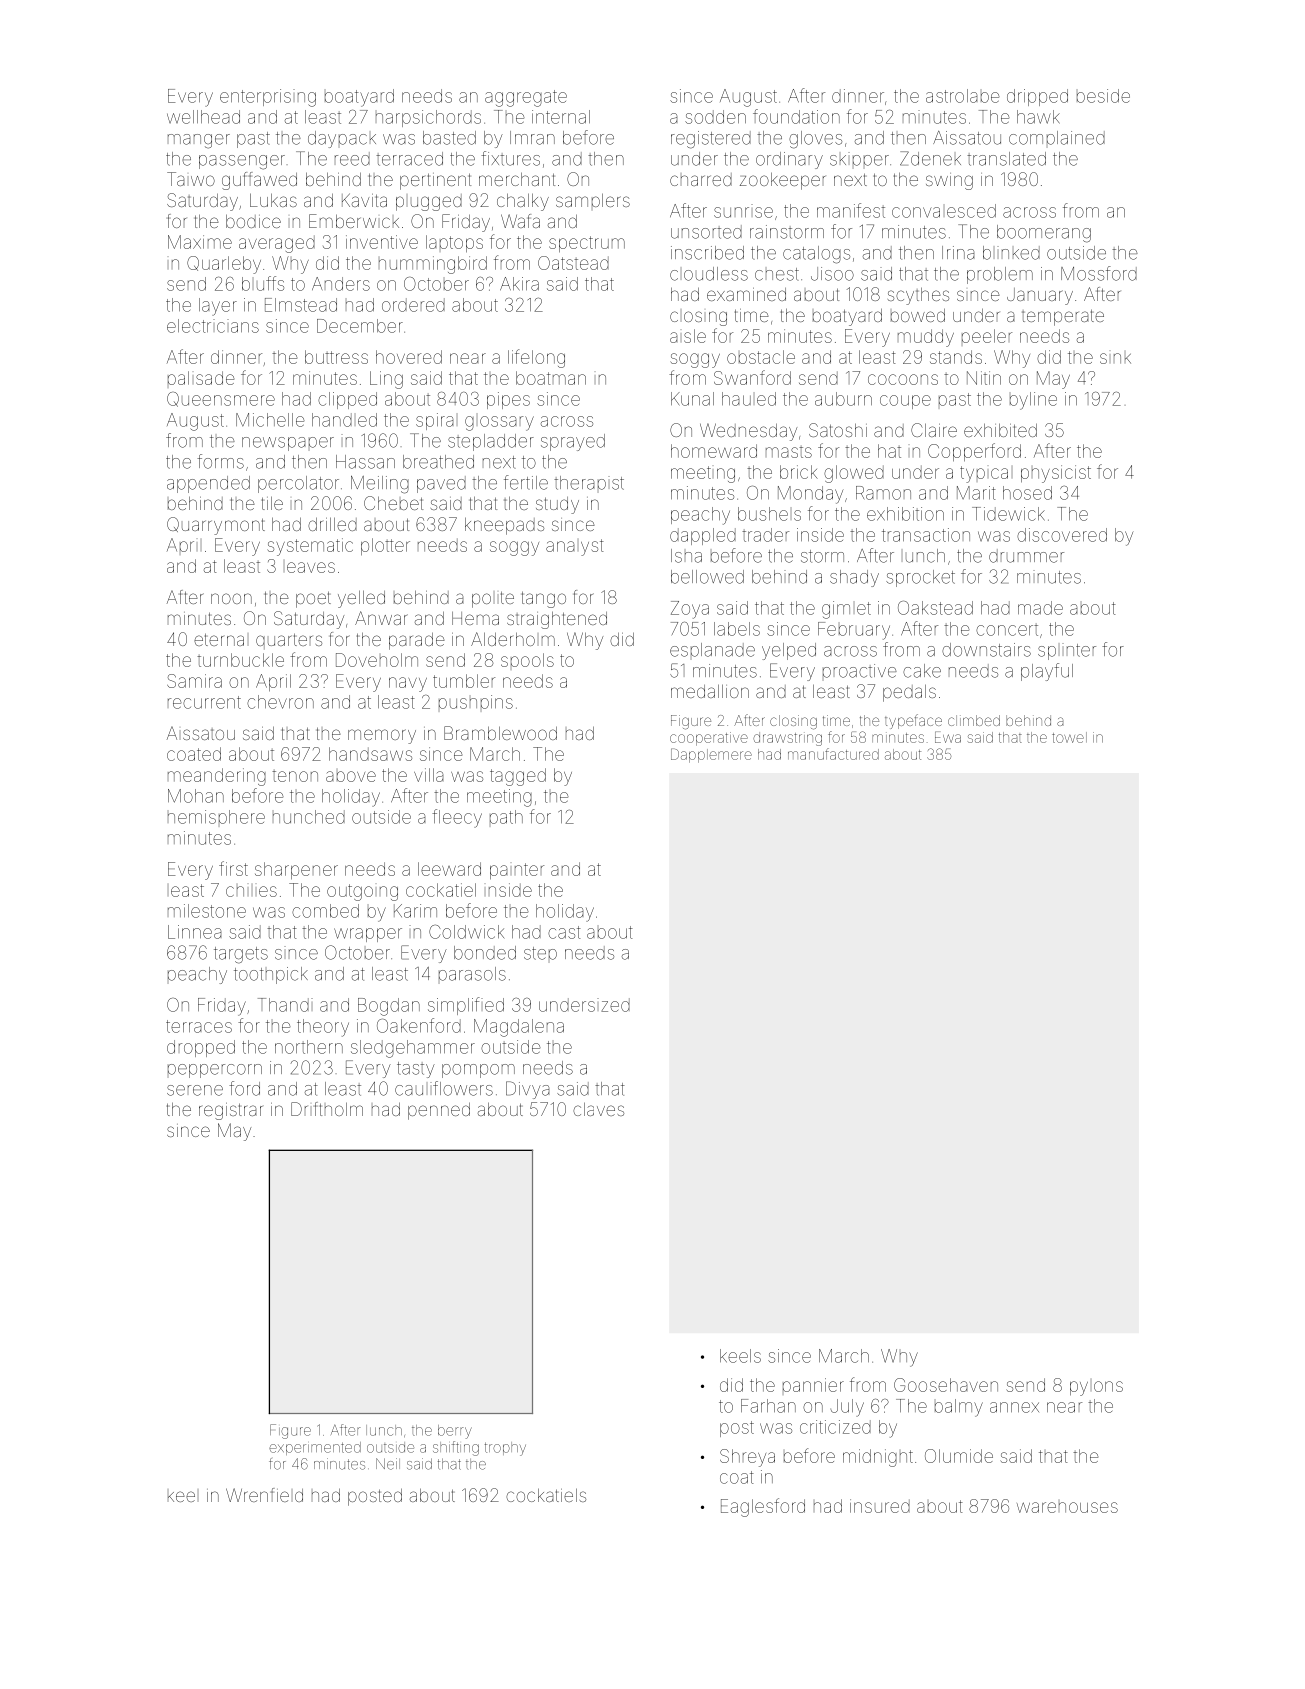  What do you see at coordinates (598, 1109) in the screenshot?
I see `claves` at bounding box center [598, 1109].
